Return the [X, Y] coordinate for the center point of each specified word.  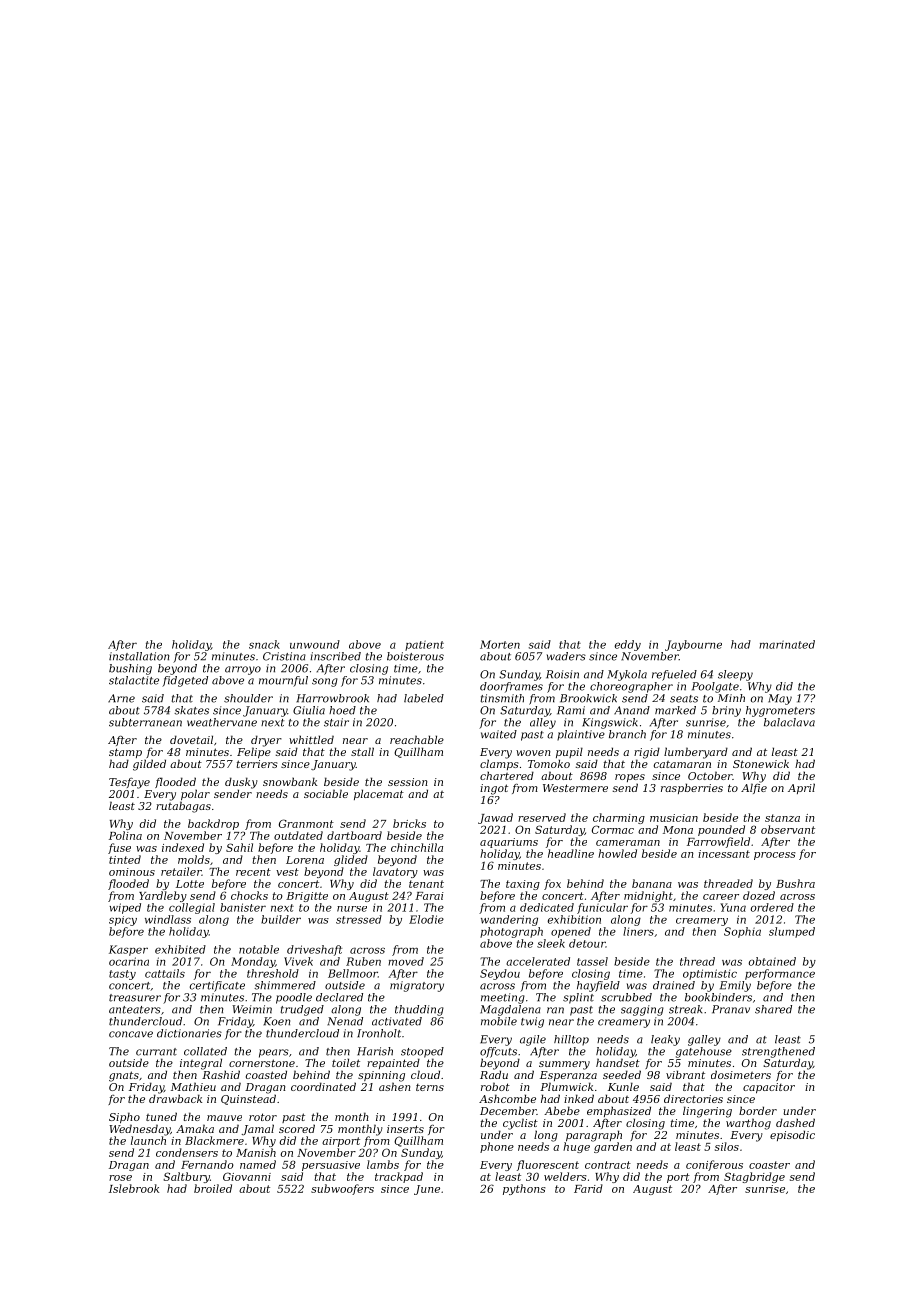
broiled [213, 1188]
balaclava [789, 722]
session [407, 782]
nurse [352, 909]
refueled [674, 675]
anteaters [135, 1010]
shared [773, 1009]
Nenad [345, 1021]
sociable [326, 793]
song [325, 682]
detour [587, 943]
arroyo [243, 670]
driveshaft [314, 950]
